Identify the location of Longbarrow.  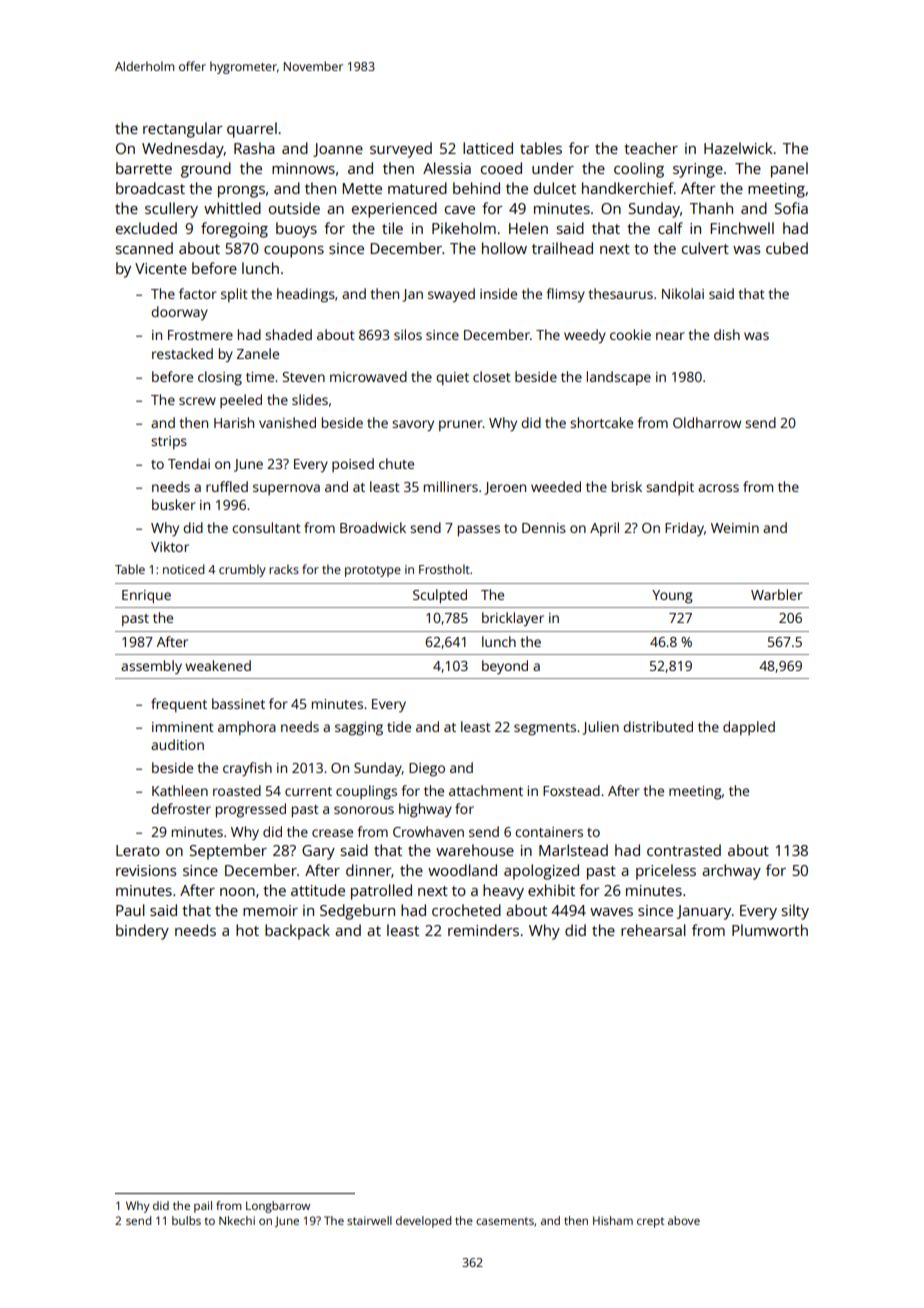
(278, 1207).
